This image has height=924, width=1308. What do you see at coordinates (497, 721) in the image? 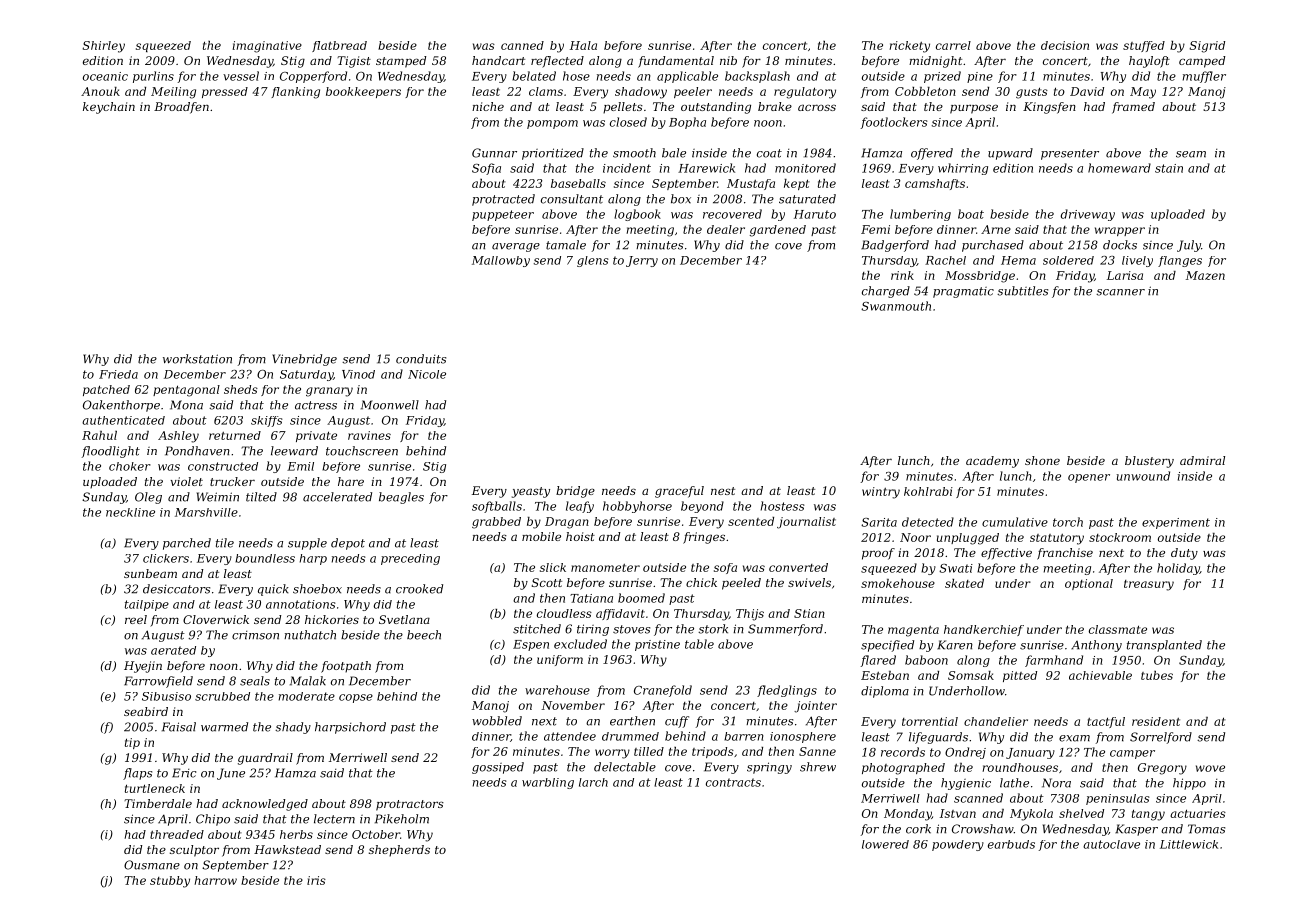
I see `wobbled` at bounding box center [497, 721].
